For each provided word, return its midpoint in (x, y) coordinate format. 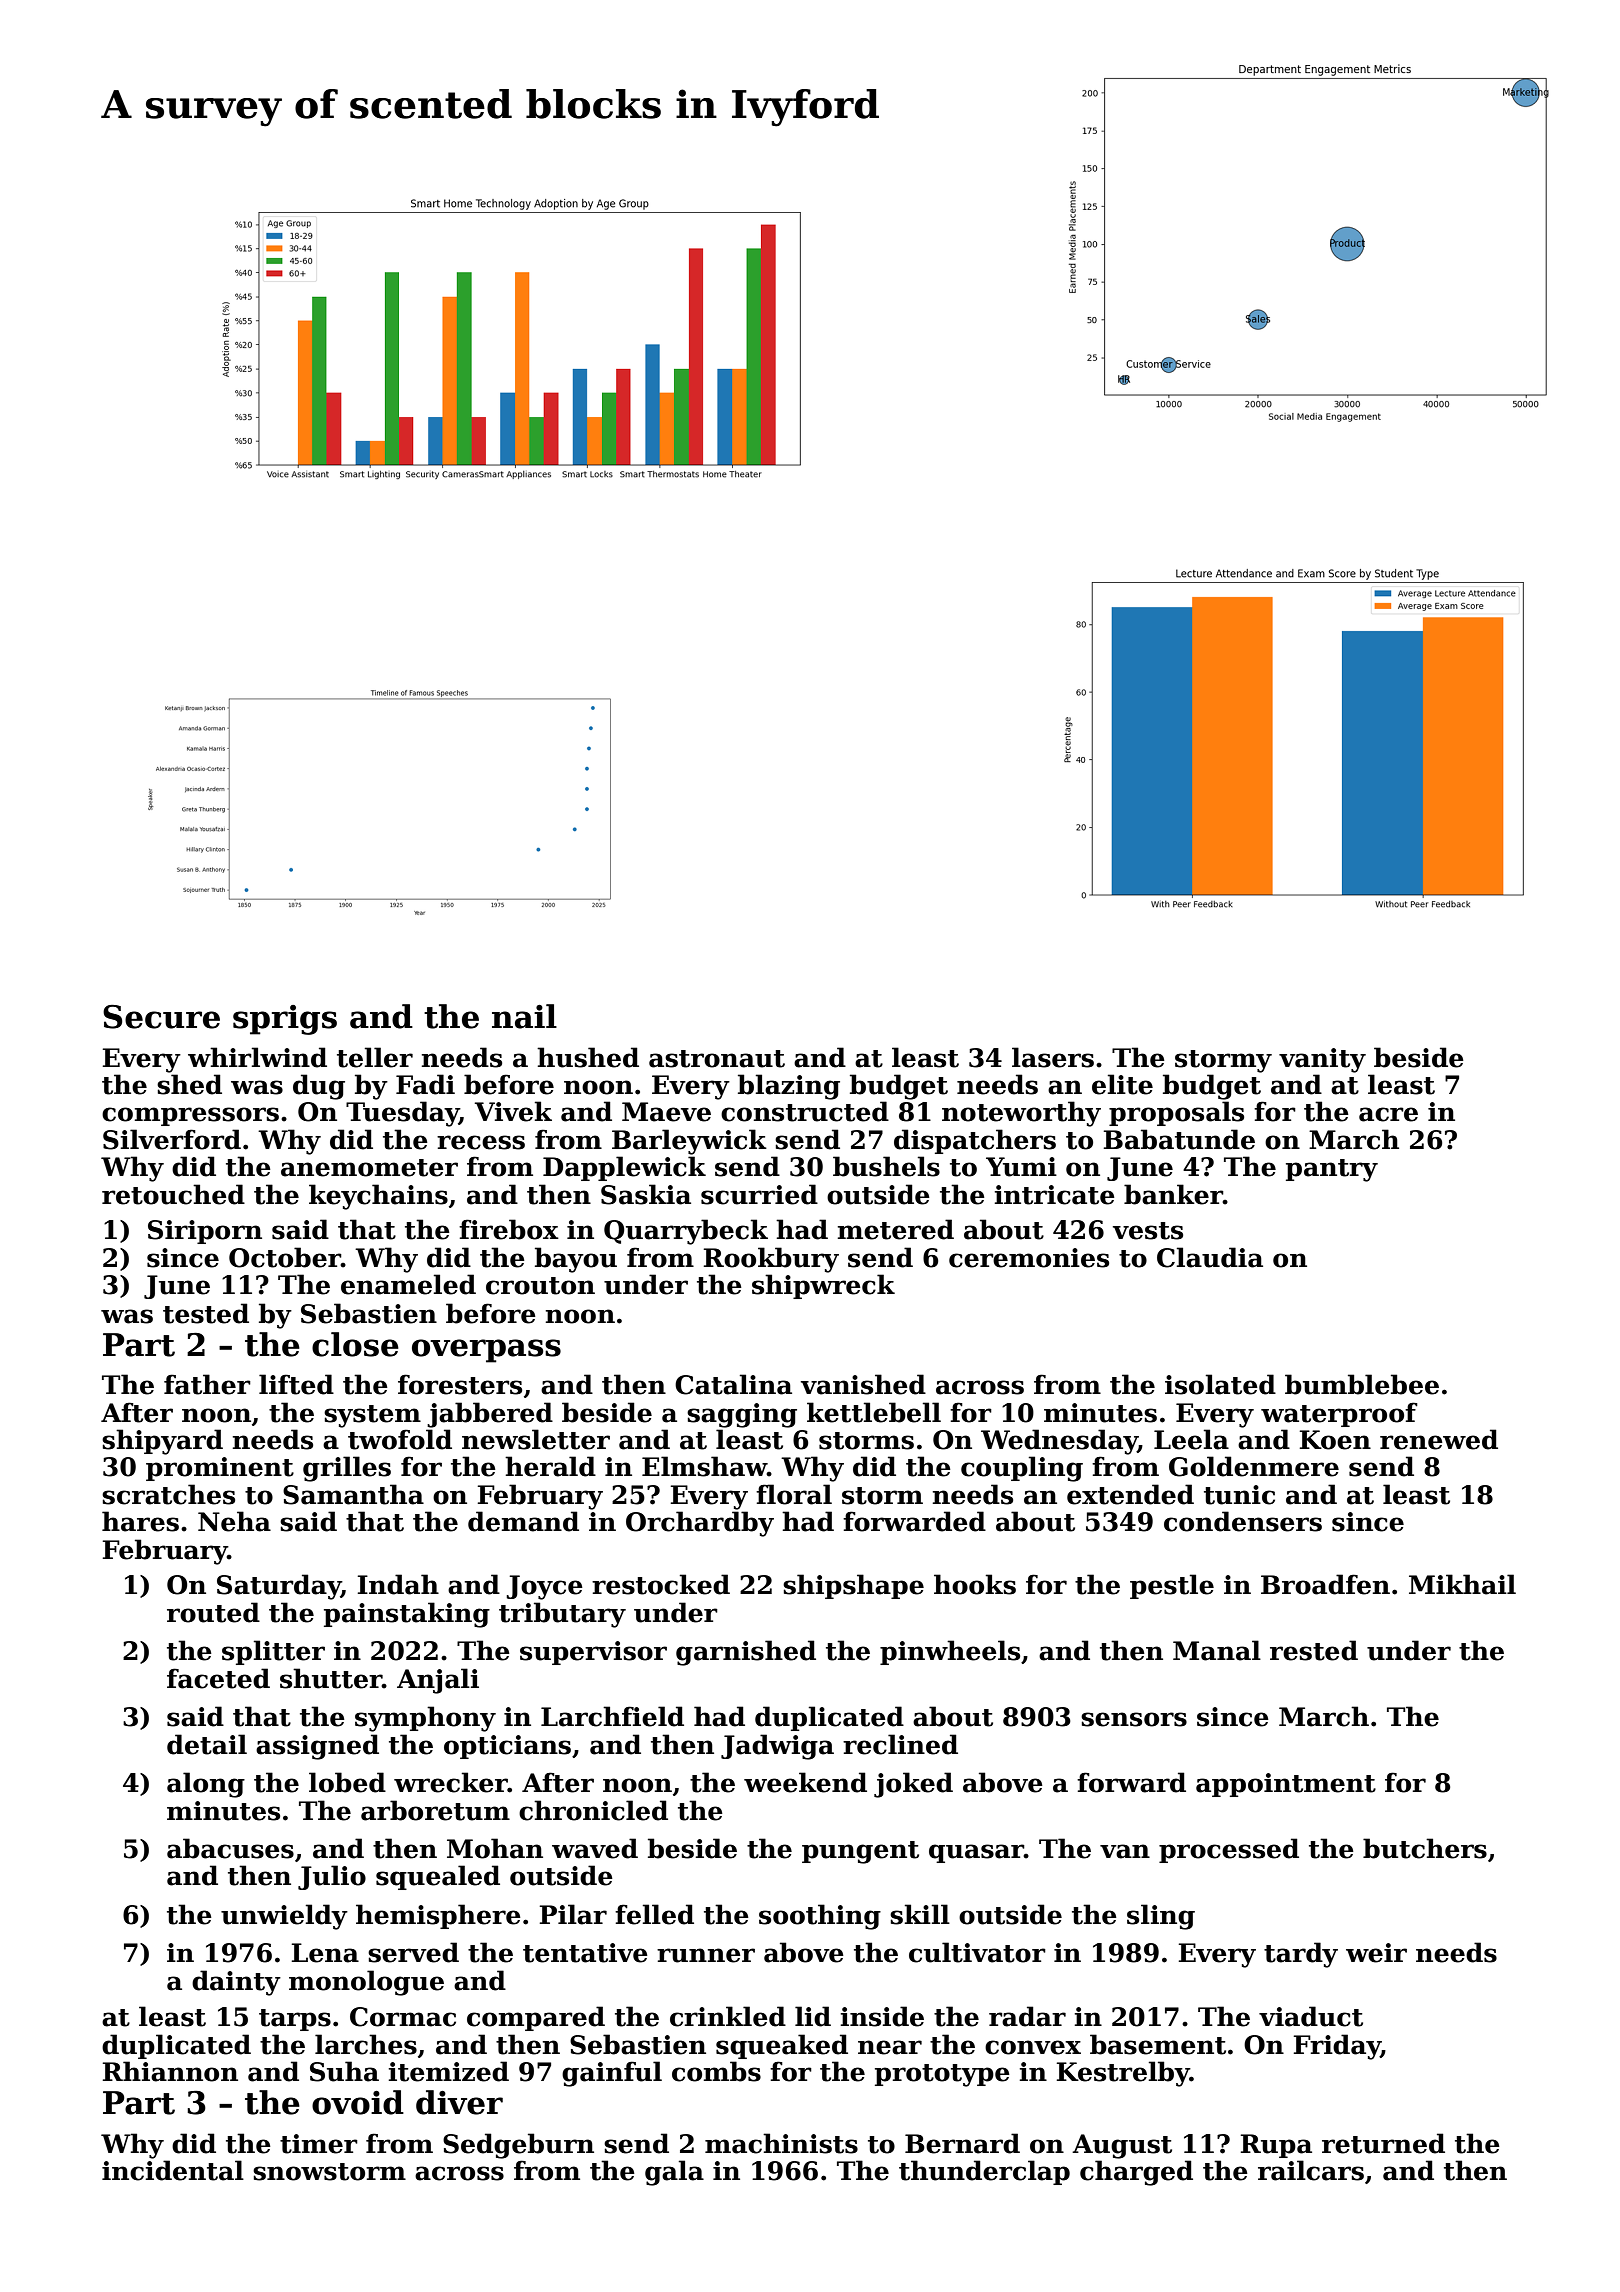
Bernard (962, 2143)
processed (1229, 1850)
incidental (173, 2170)
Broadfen (1325, 1584)
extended (1130, 1494)
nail (524, 1016)
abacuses (230, 1848)
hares (140, 1521)
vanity (1322, 1060)
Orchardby (700, 1524)
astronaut (717, 1059)
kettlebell (874, 1412)
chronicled (593, 1810)
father (207, 1384)
